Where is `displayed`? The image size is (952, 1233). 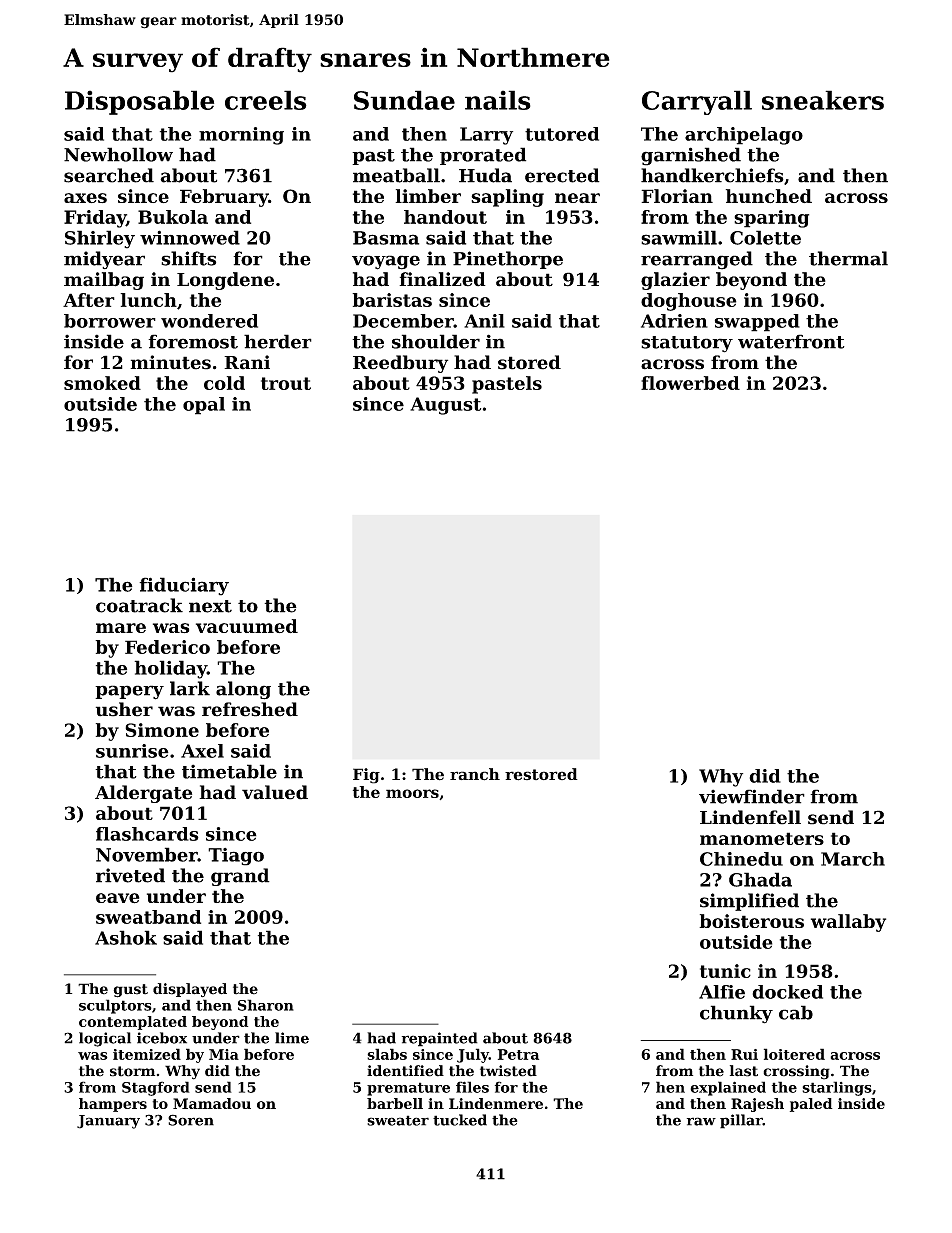
displayed is located at coordinates (190, 990).
